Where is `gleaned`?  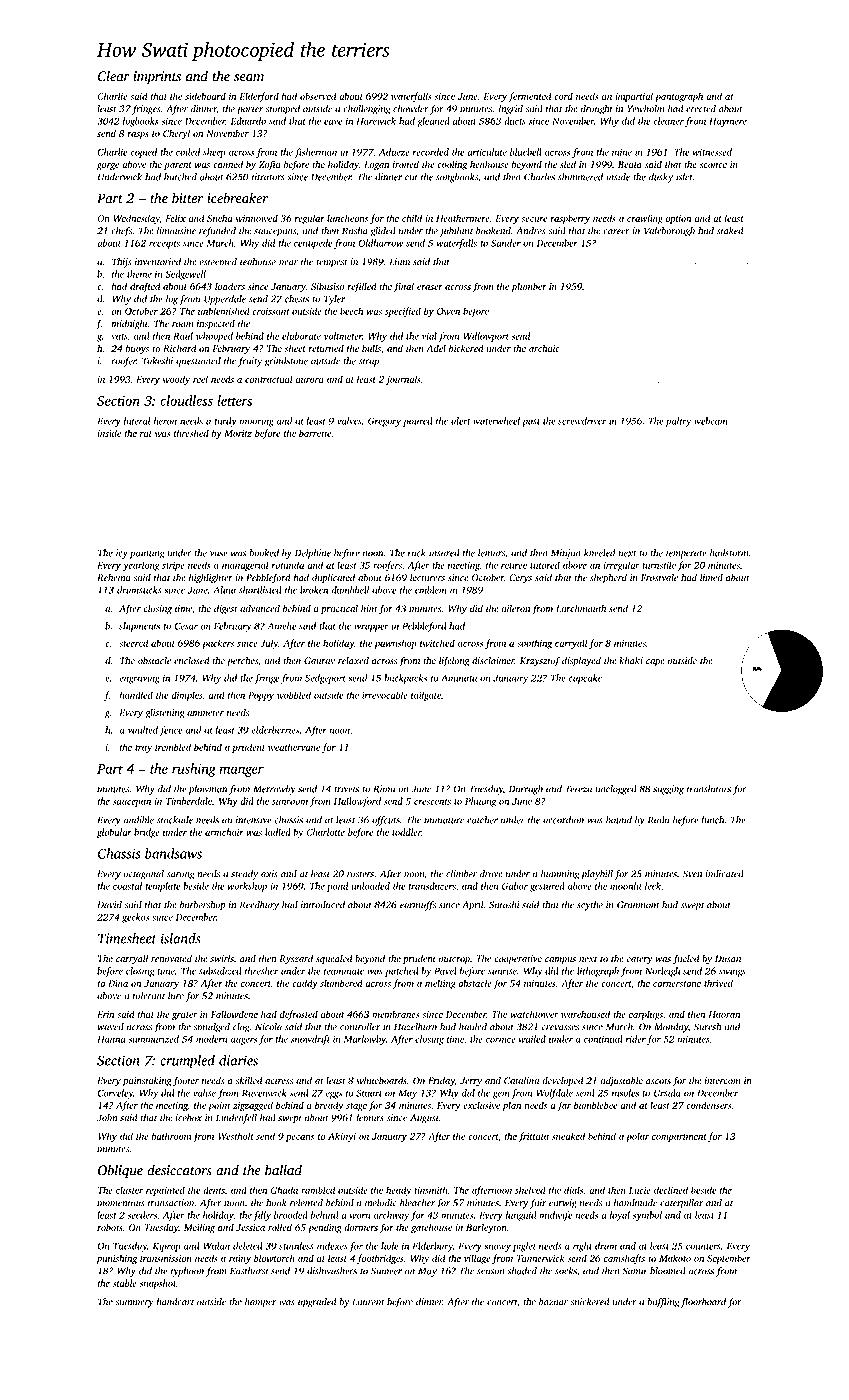 gleaned is located at coordinates (433, 122).
